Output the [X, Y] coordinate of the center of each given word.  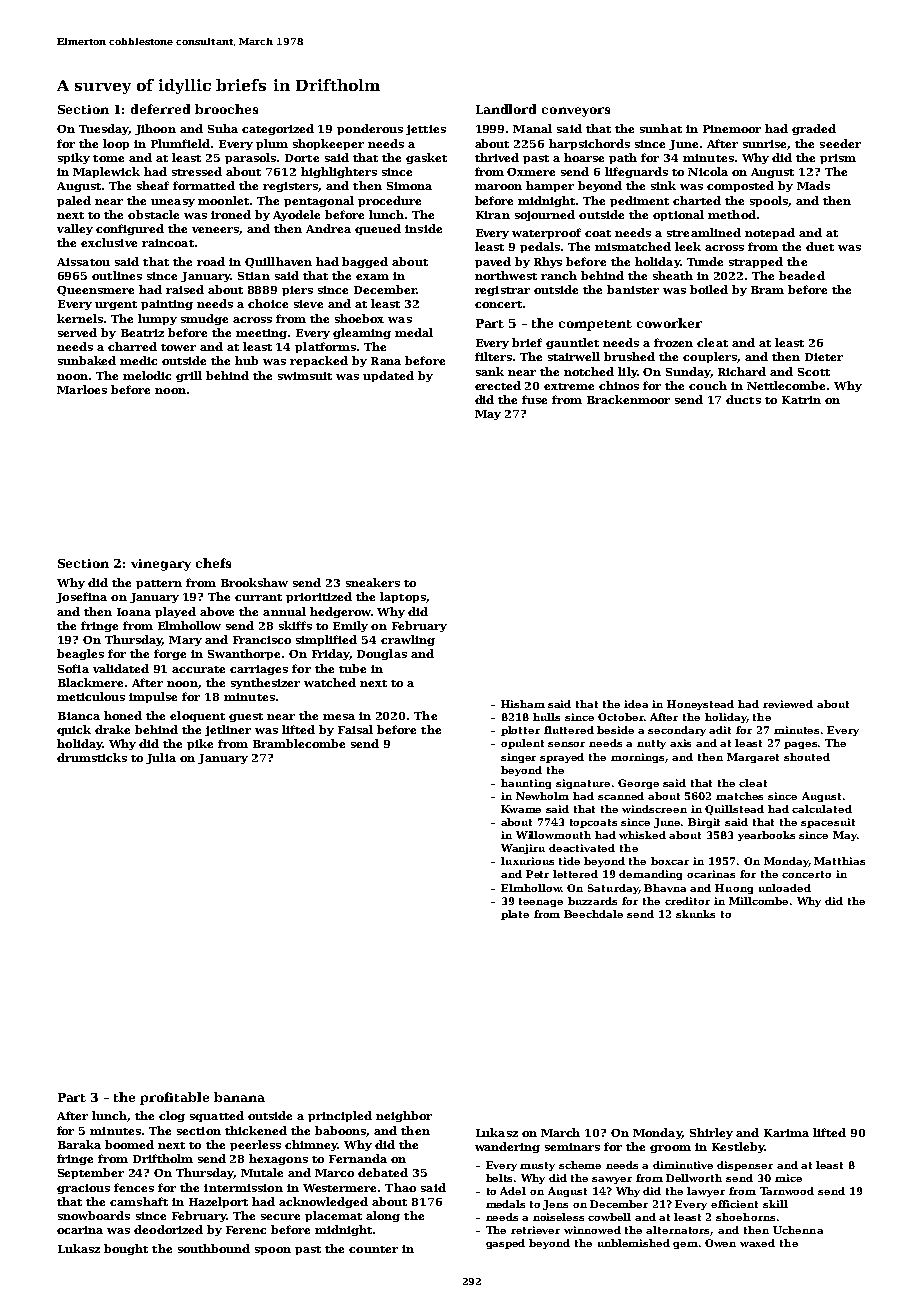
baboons [341, 1131]
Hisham [523, 704]
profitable [174, 1098]
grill [189, 376]
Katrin [801, 400]
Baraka [79, 1144]
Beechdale [593, 914]
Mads [813, 185]
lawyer [706, 1192]
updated [388, 376]
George [638, 784]
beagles [80, 654]
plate [515, 915]
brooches [226, 109]
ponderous [370, 129]
